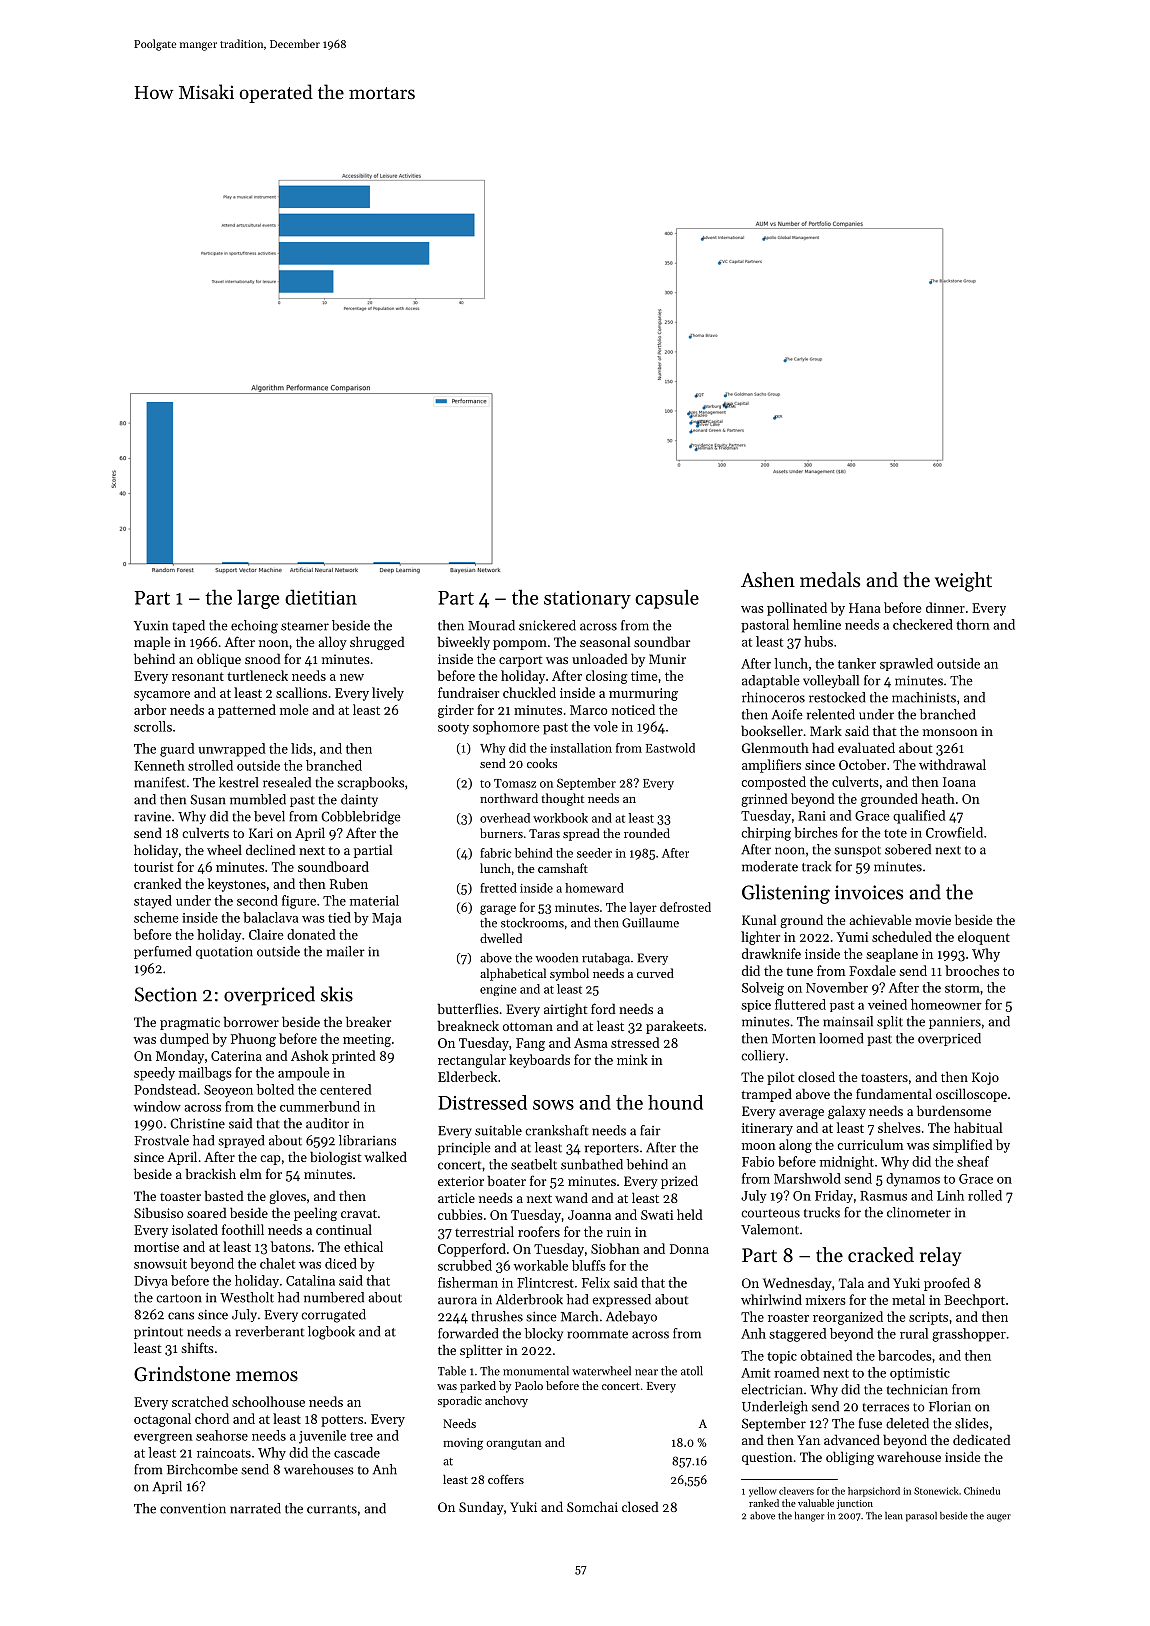 This document has height=1626, width=1150. Describe the element at coordinates (162, 1420) in the document. I see `octagonal` at that location.
